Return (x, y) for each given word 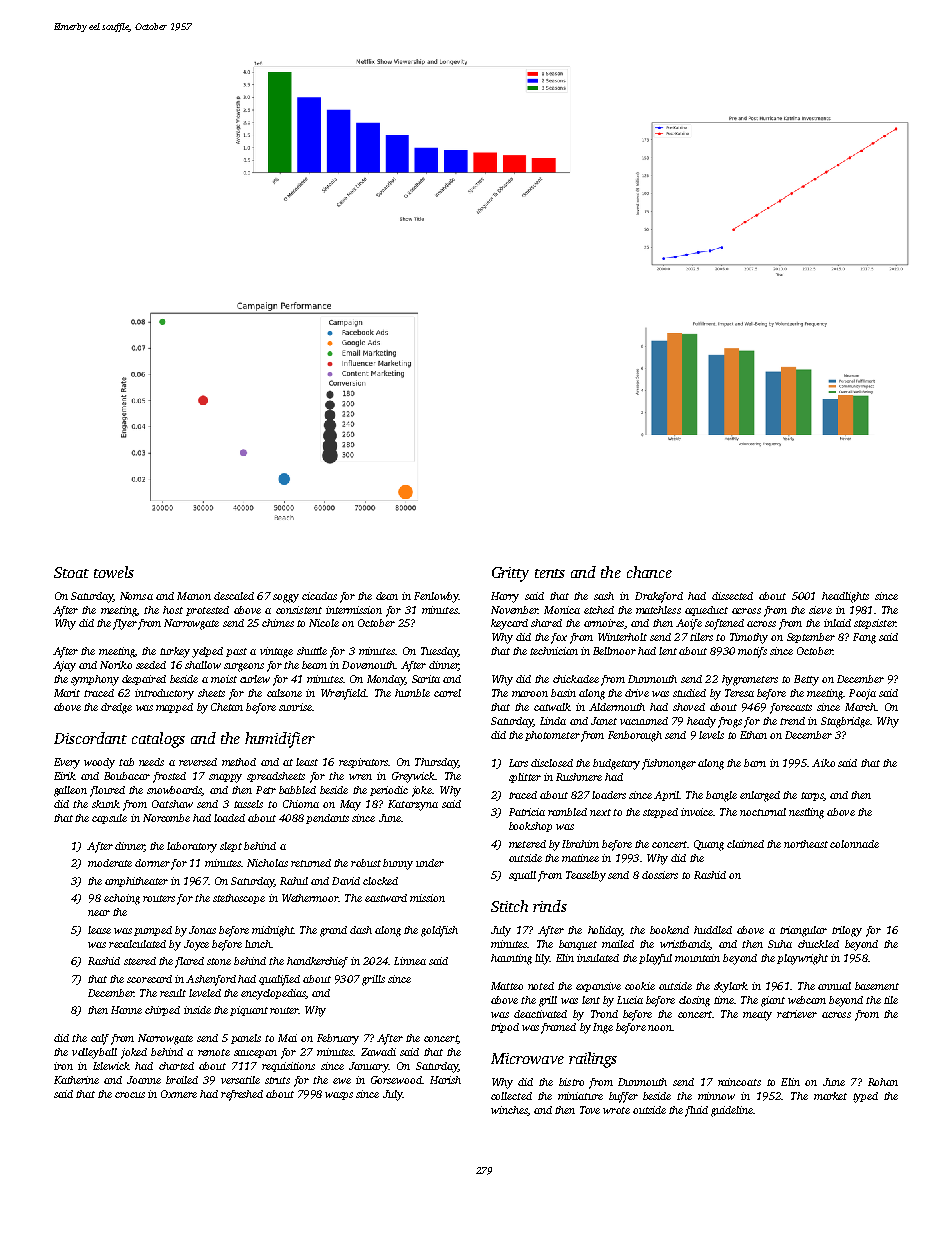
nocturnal (763, 812)
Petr (266, 790)
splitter (525, 778)
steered (140, 961)
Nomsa (136, 596)
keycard (509, 624)
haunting (511, 959)
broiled (182, 1080)
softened (724, 624)
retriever (797, 1014)
